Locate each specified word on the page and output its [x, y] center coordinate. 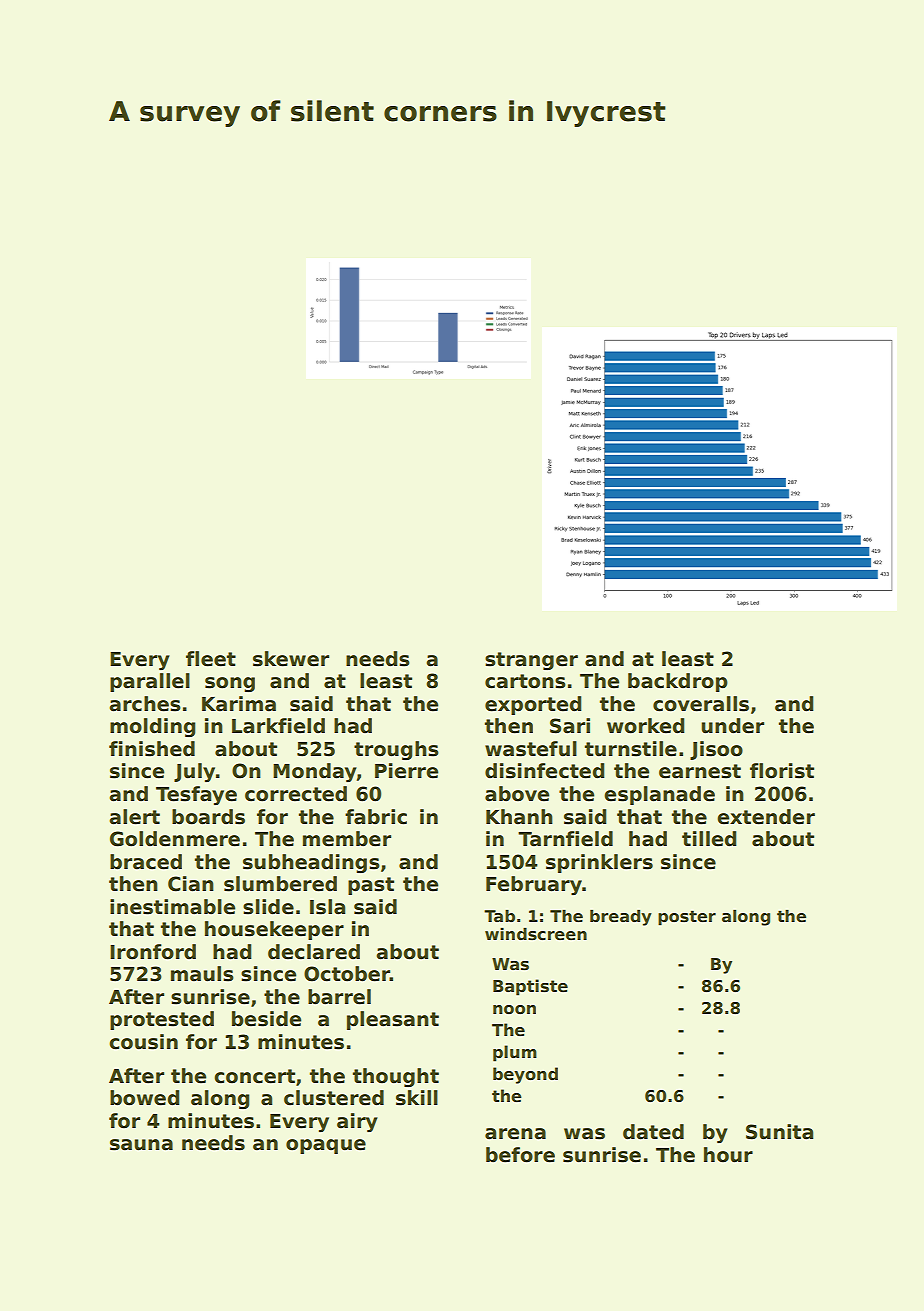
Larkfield [278, 726]
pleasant [393, 1020]
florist [782, 771]
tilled [709, 839]
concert [254, 1076]
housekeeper [274, 930]
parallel [150, 682]
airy [357, 1123]
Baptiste [530, 987]
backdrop [678, 682]
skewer [291, 659]
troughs [396, 750]
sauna [141, 1145]
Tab [499, 915]
